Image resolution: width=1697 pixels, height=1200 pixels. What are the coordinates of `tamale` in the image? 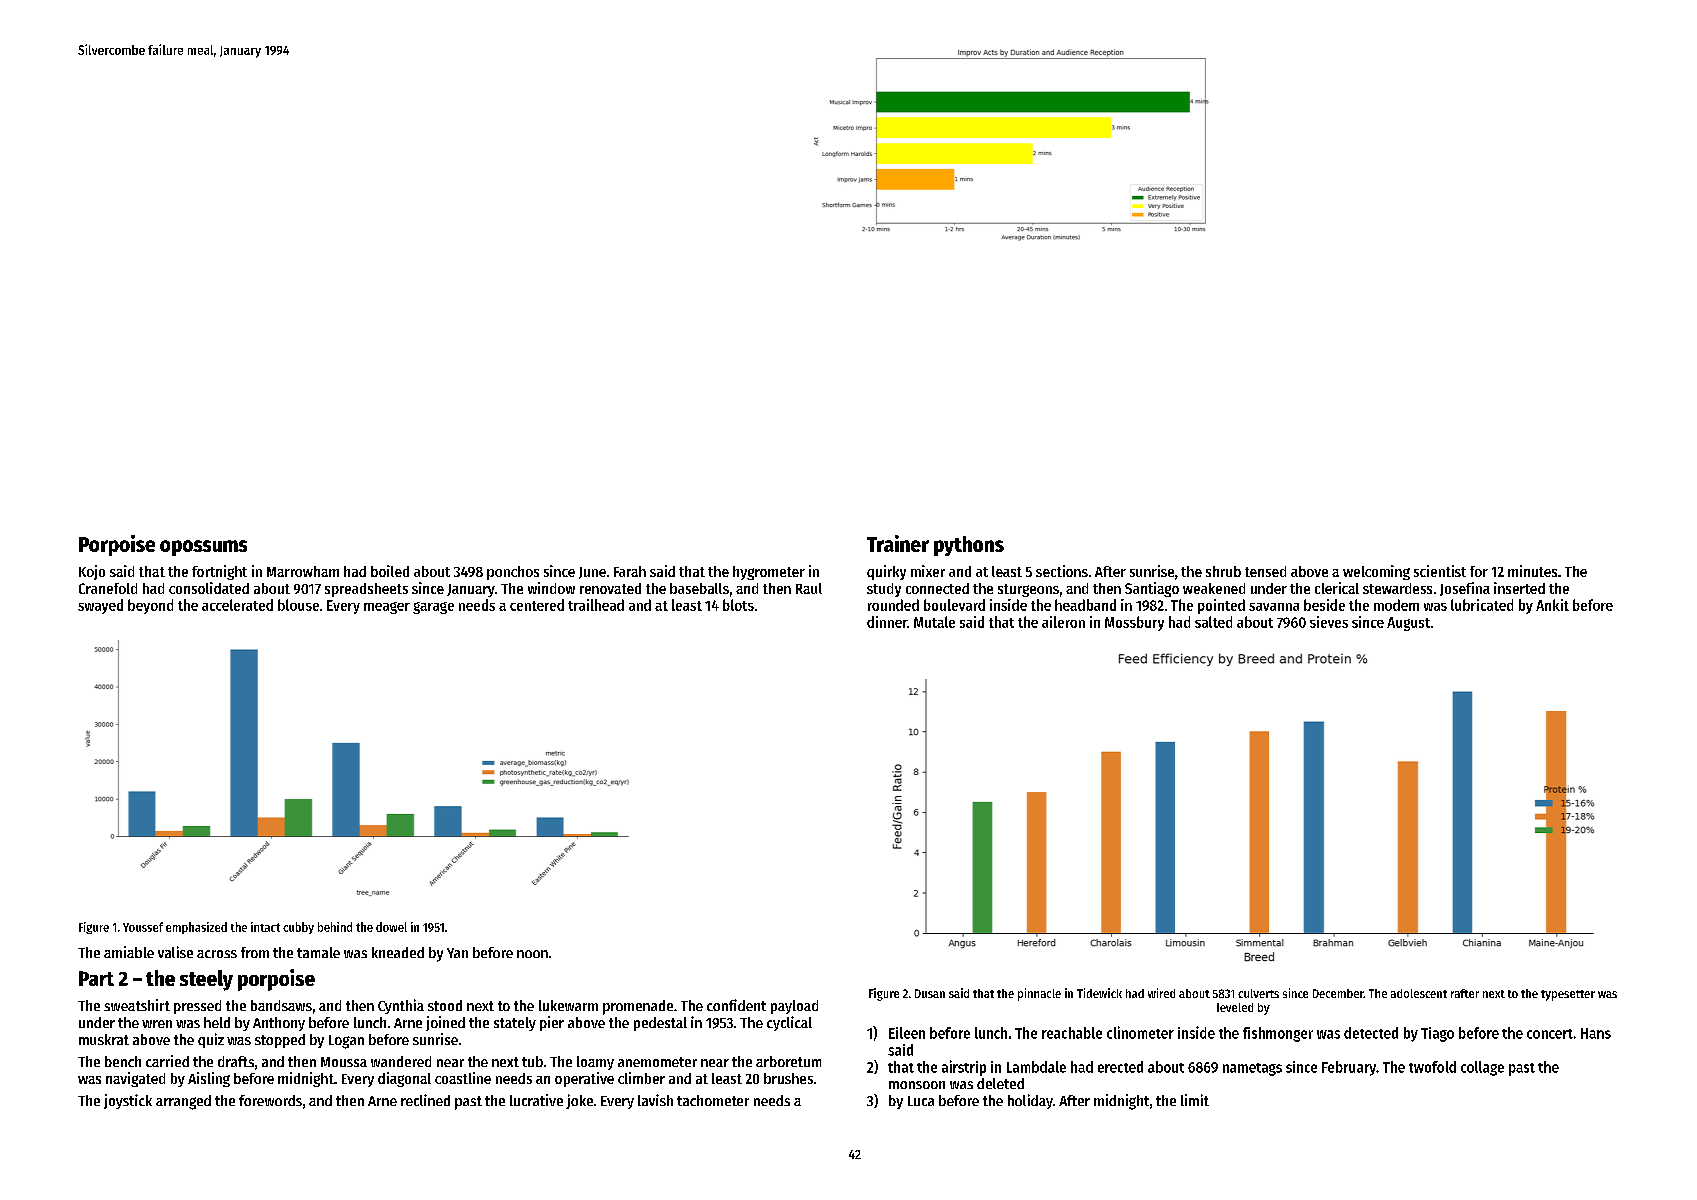 It's located at (318, 952).
